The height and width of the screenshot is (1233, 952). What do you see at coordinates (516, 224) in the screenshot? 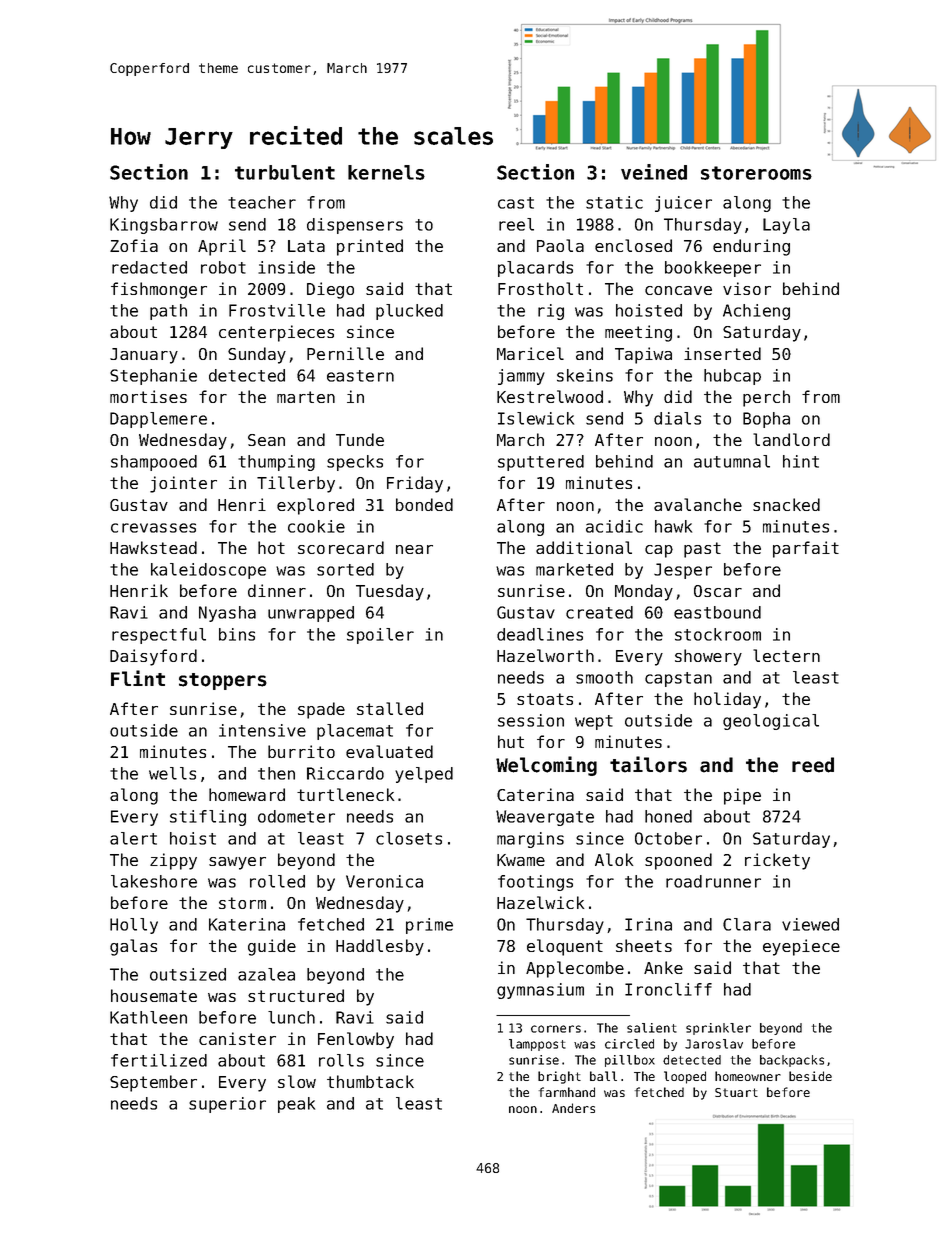
I see `reel` at bounding box center [516, 224].
